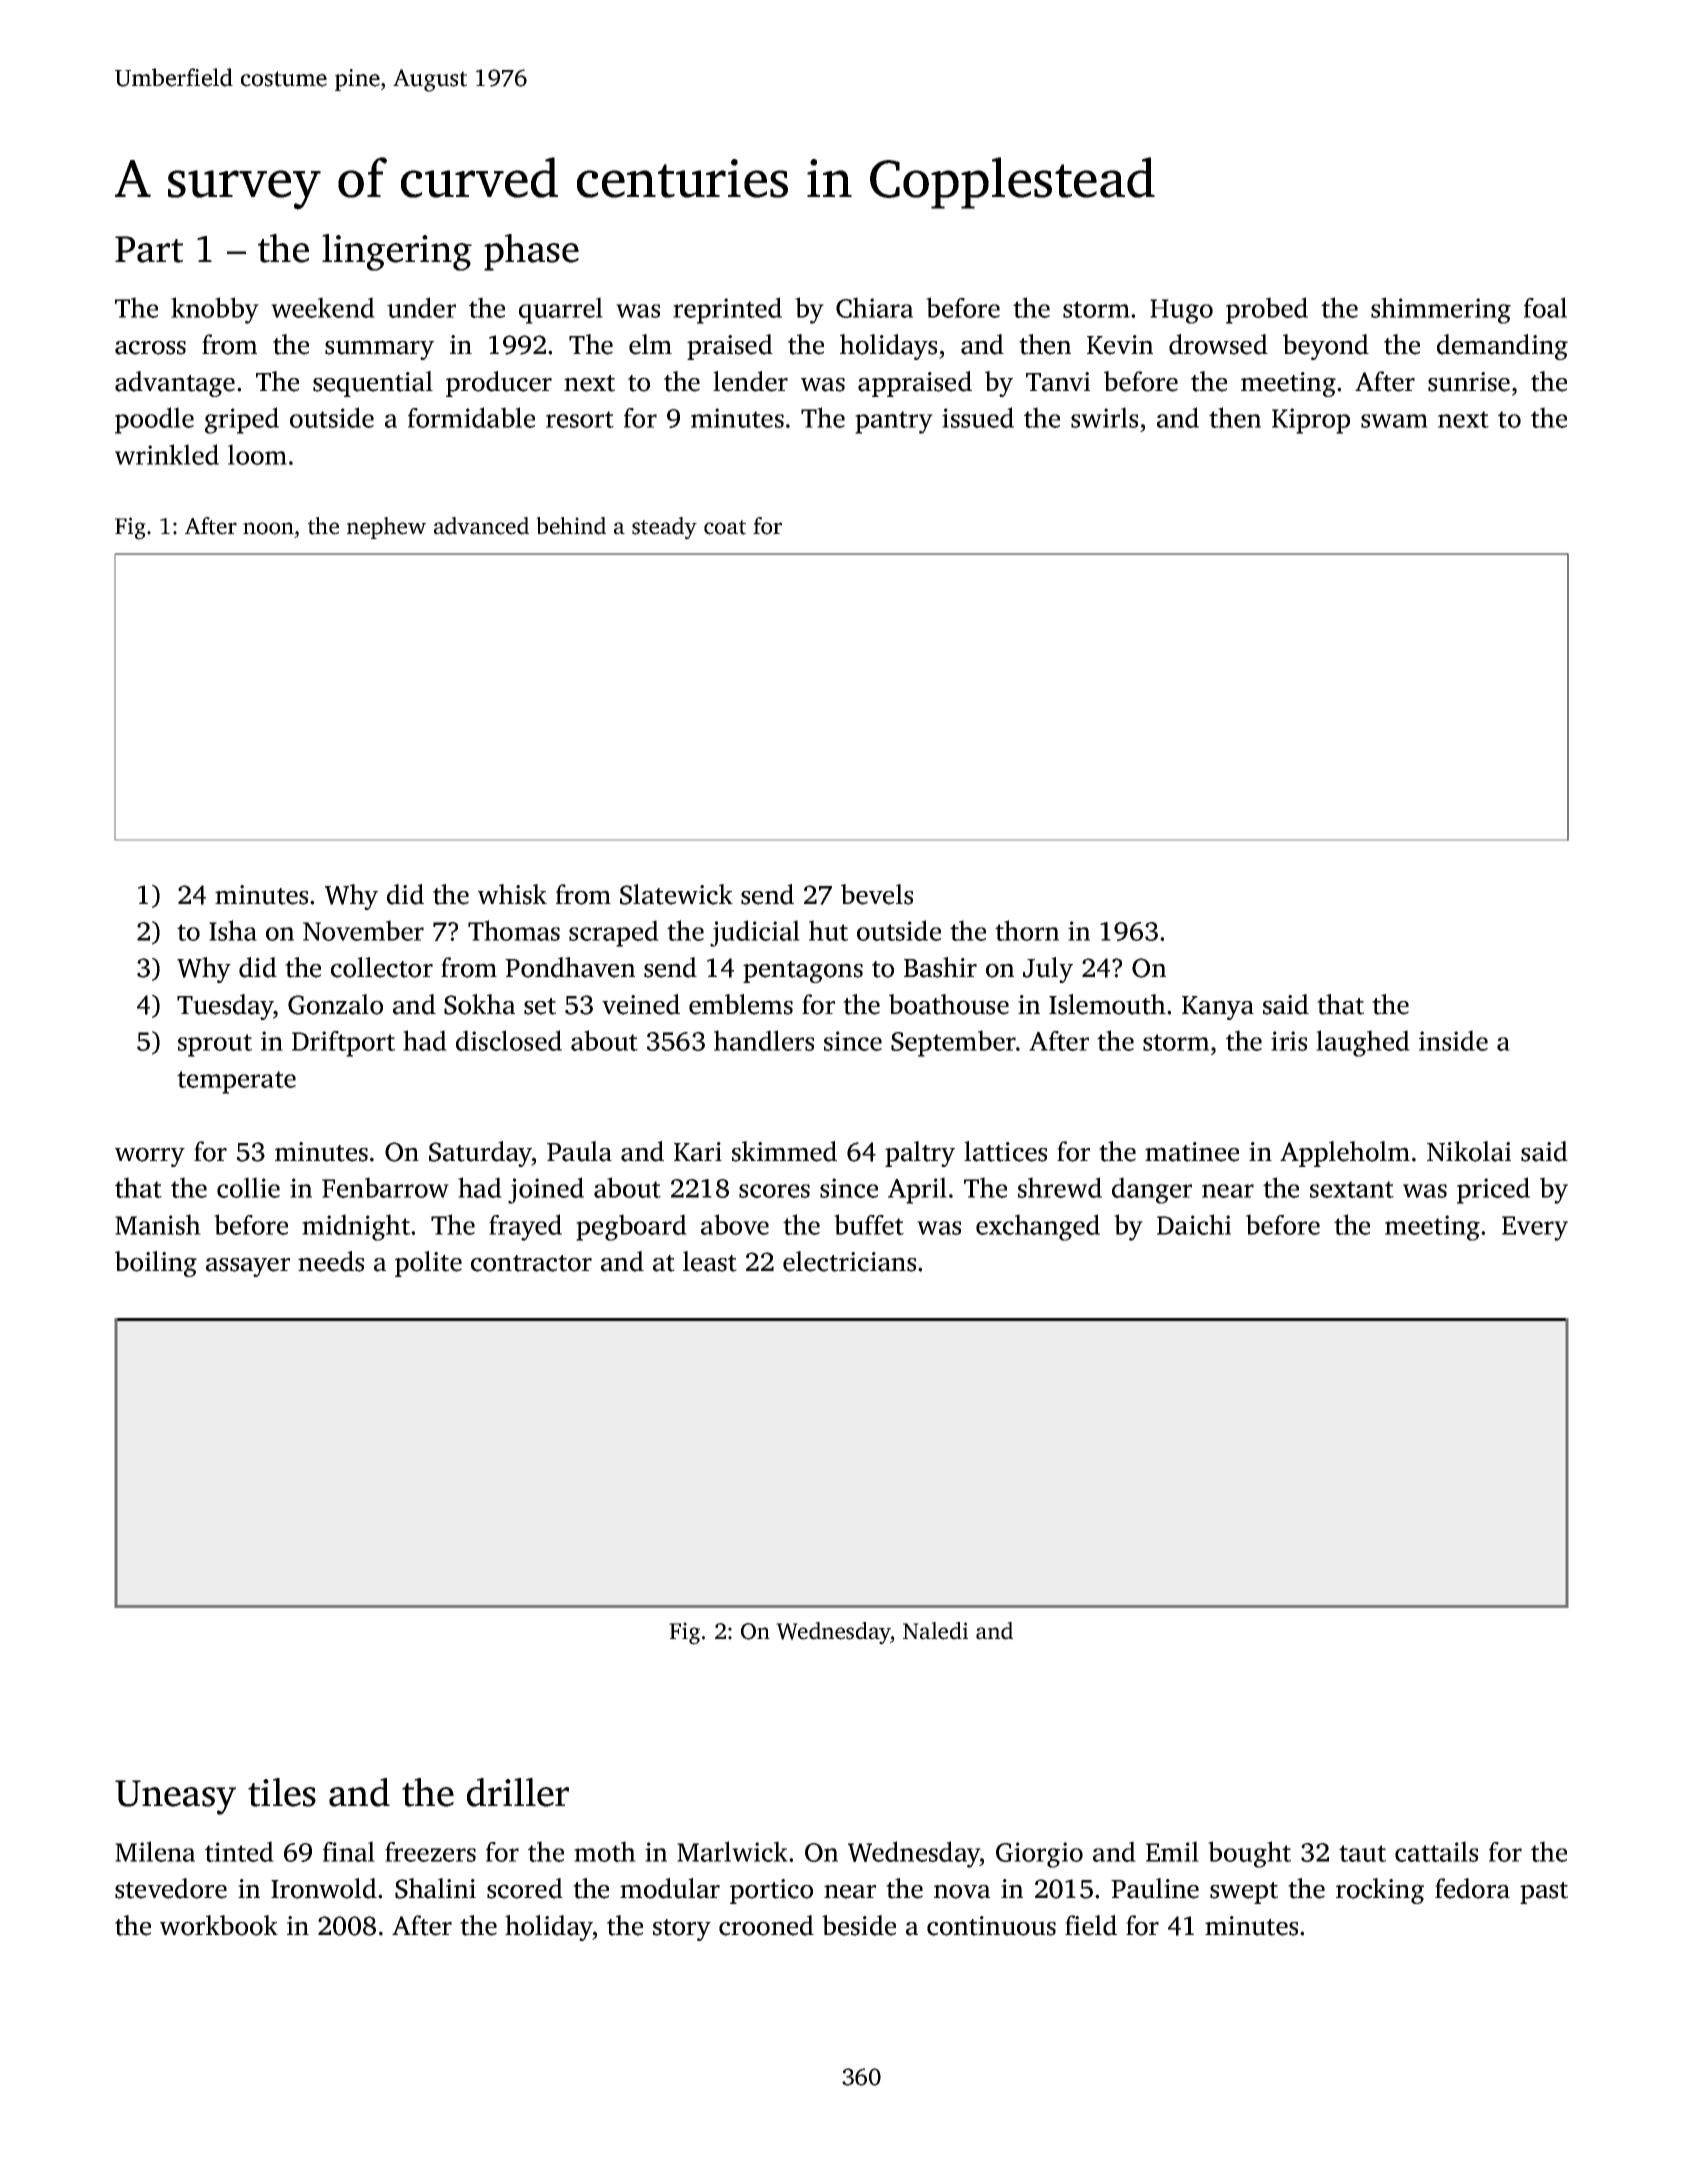 The width and height of the image is (1683, 2178). What do you see at coordinates (1441, 310) in the image?
I see `shimmering` at bounding box center [1441, 310].
